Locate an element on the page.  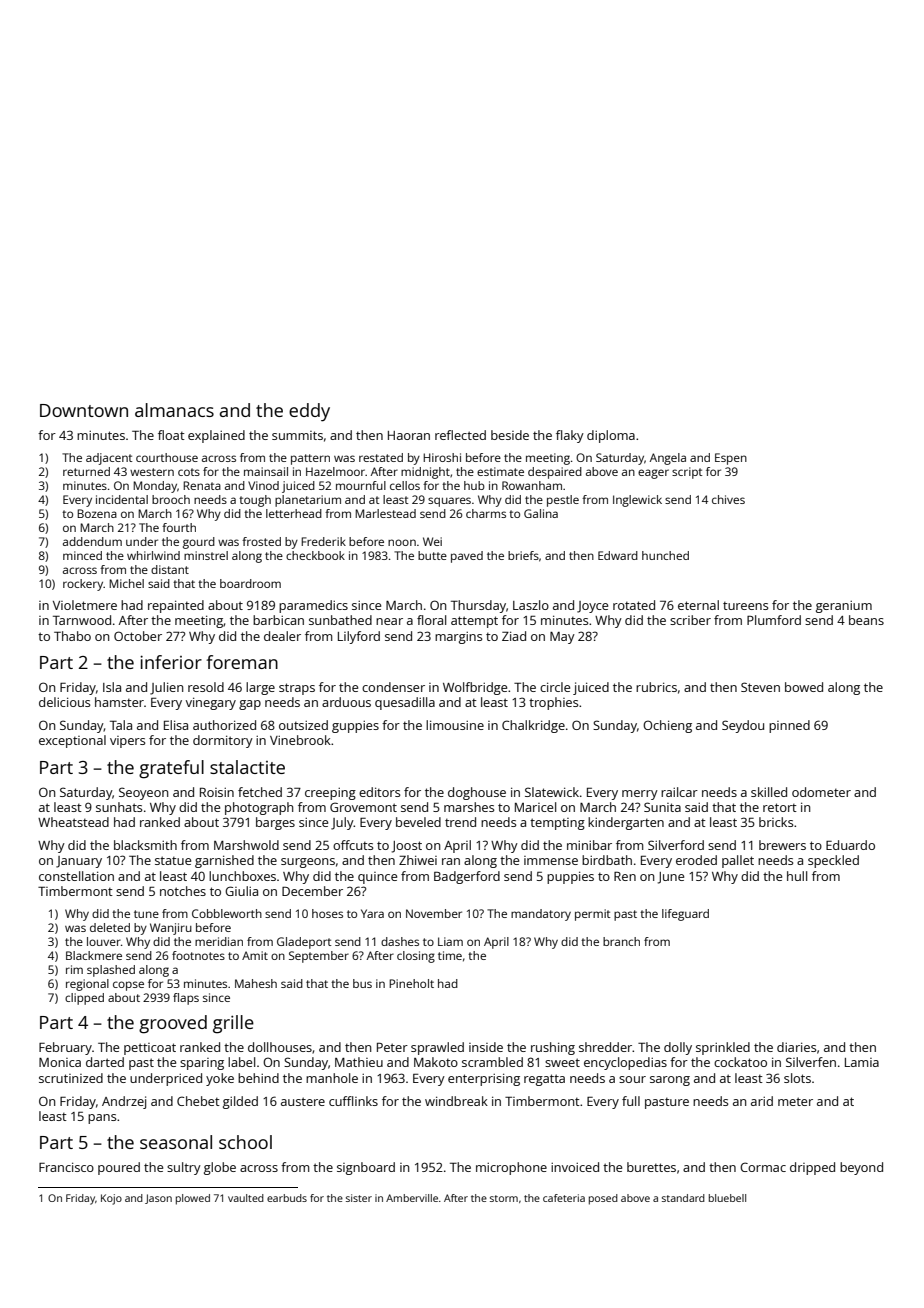
geranium is located at coordinates (844, 607).
